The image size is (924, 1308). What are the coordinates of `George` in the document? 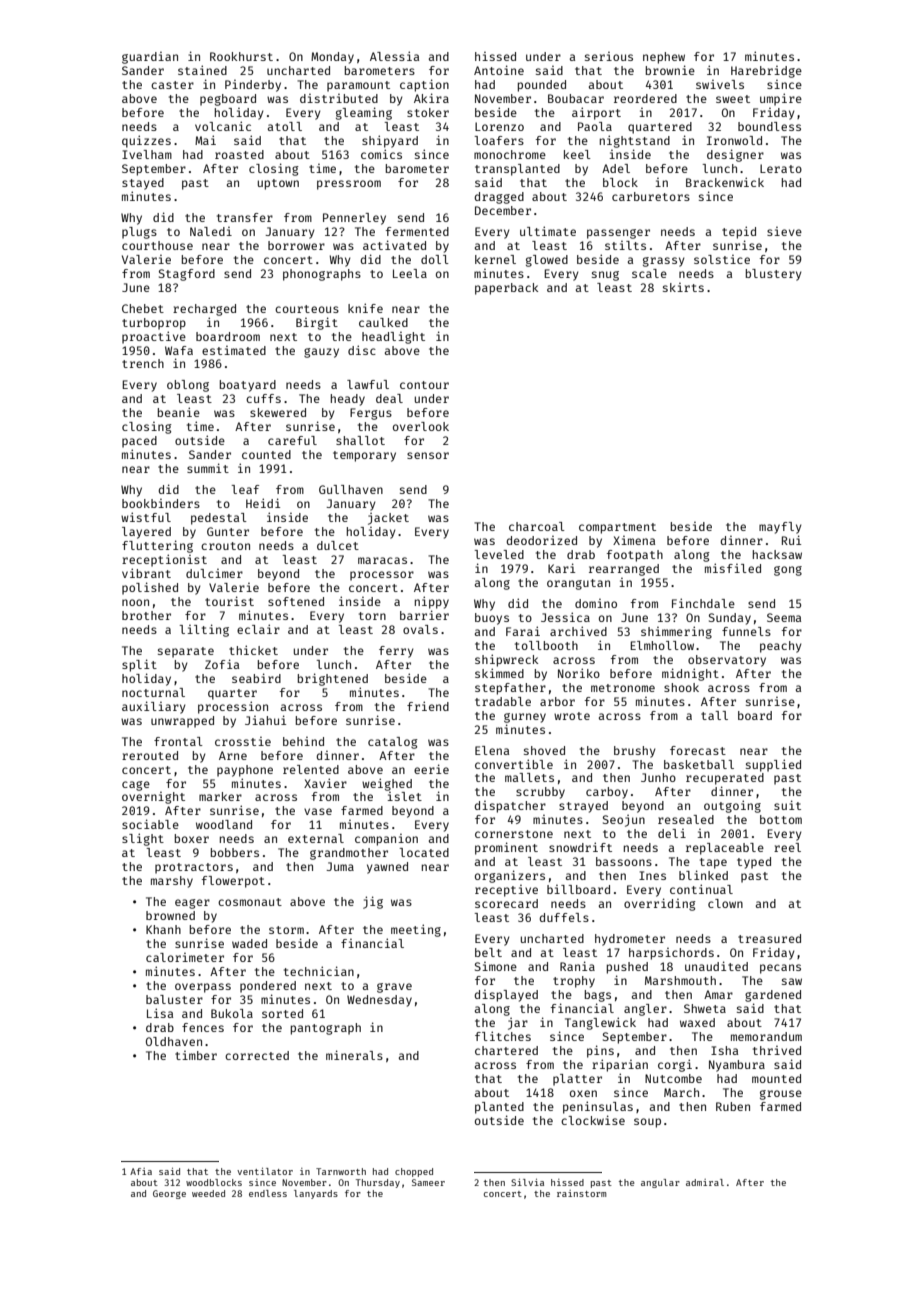 It's located at (169, 1194).
